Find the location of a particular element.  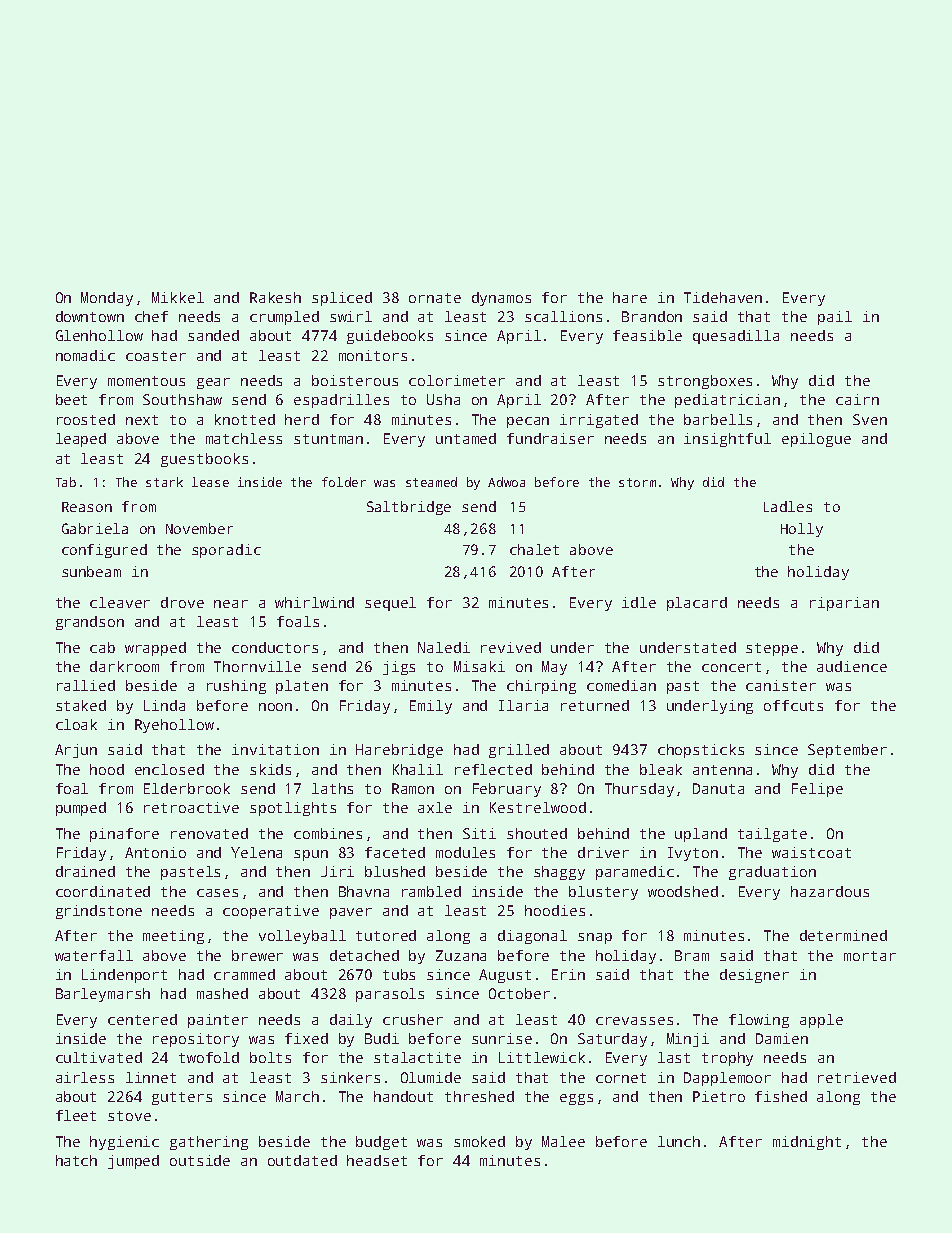

Emily is located at coordinates (431, 707).
